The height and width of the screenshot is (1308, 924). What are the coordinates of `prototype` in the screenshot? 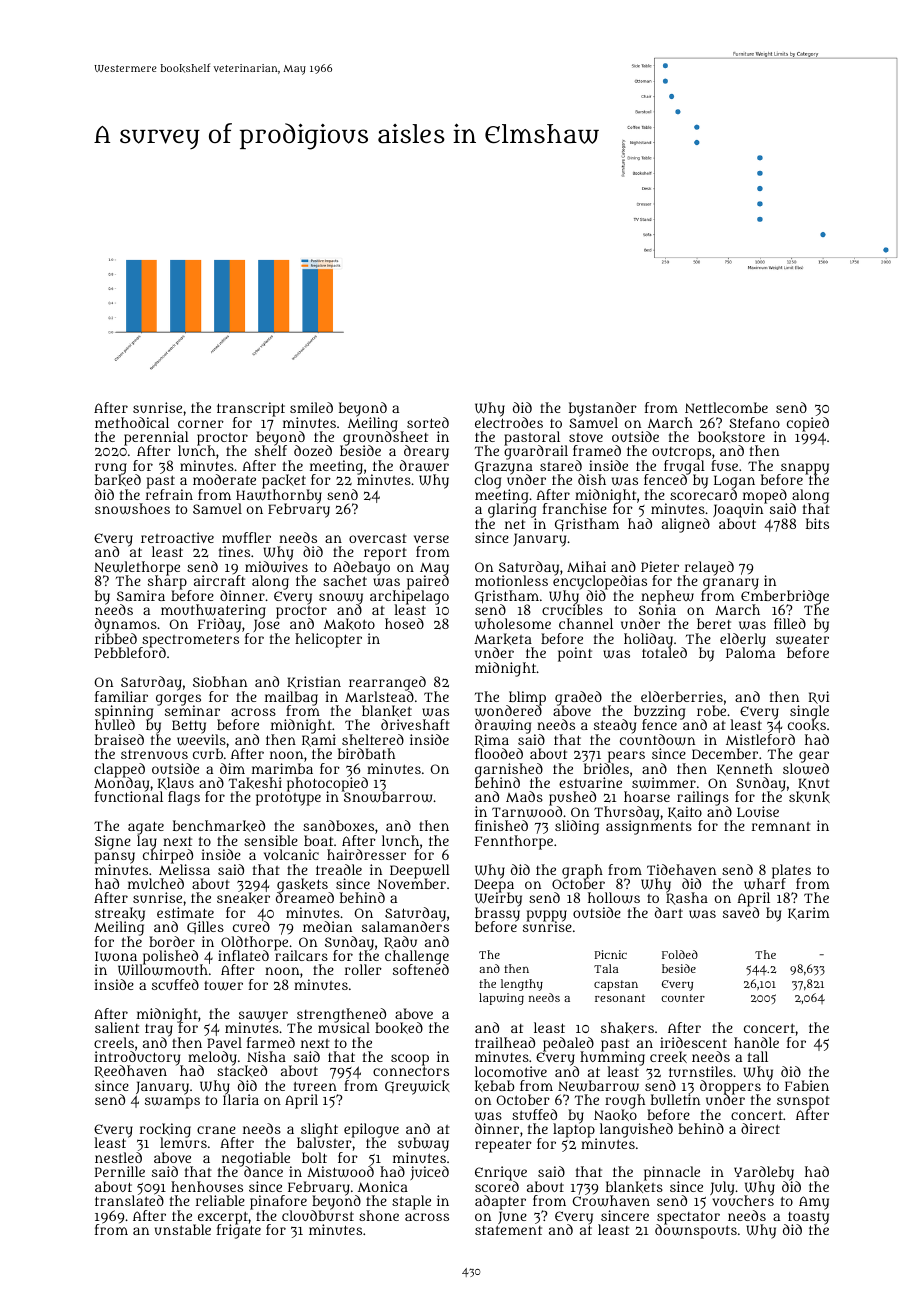 It's located at (288, 799).
